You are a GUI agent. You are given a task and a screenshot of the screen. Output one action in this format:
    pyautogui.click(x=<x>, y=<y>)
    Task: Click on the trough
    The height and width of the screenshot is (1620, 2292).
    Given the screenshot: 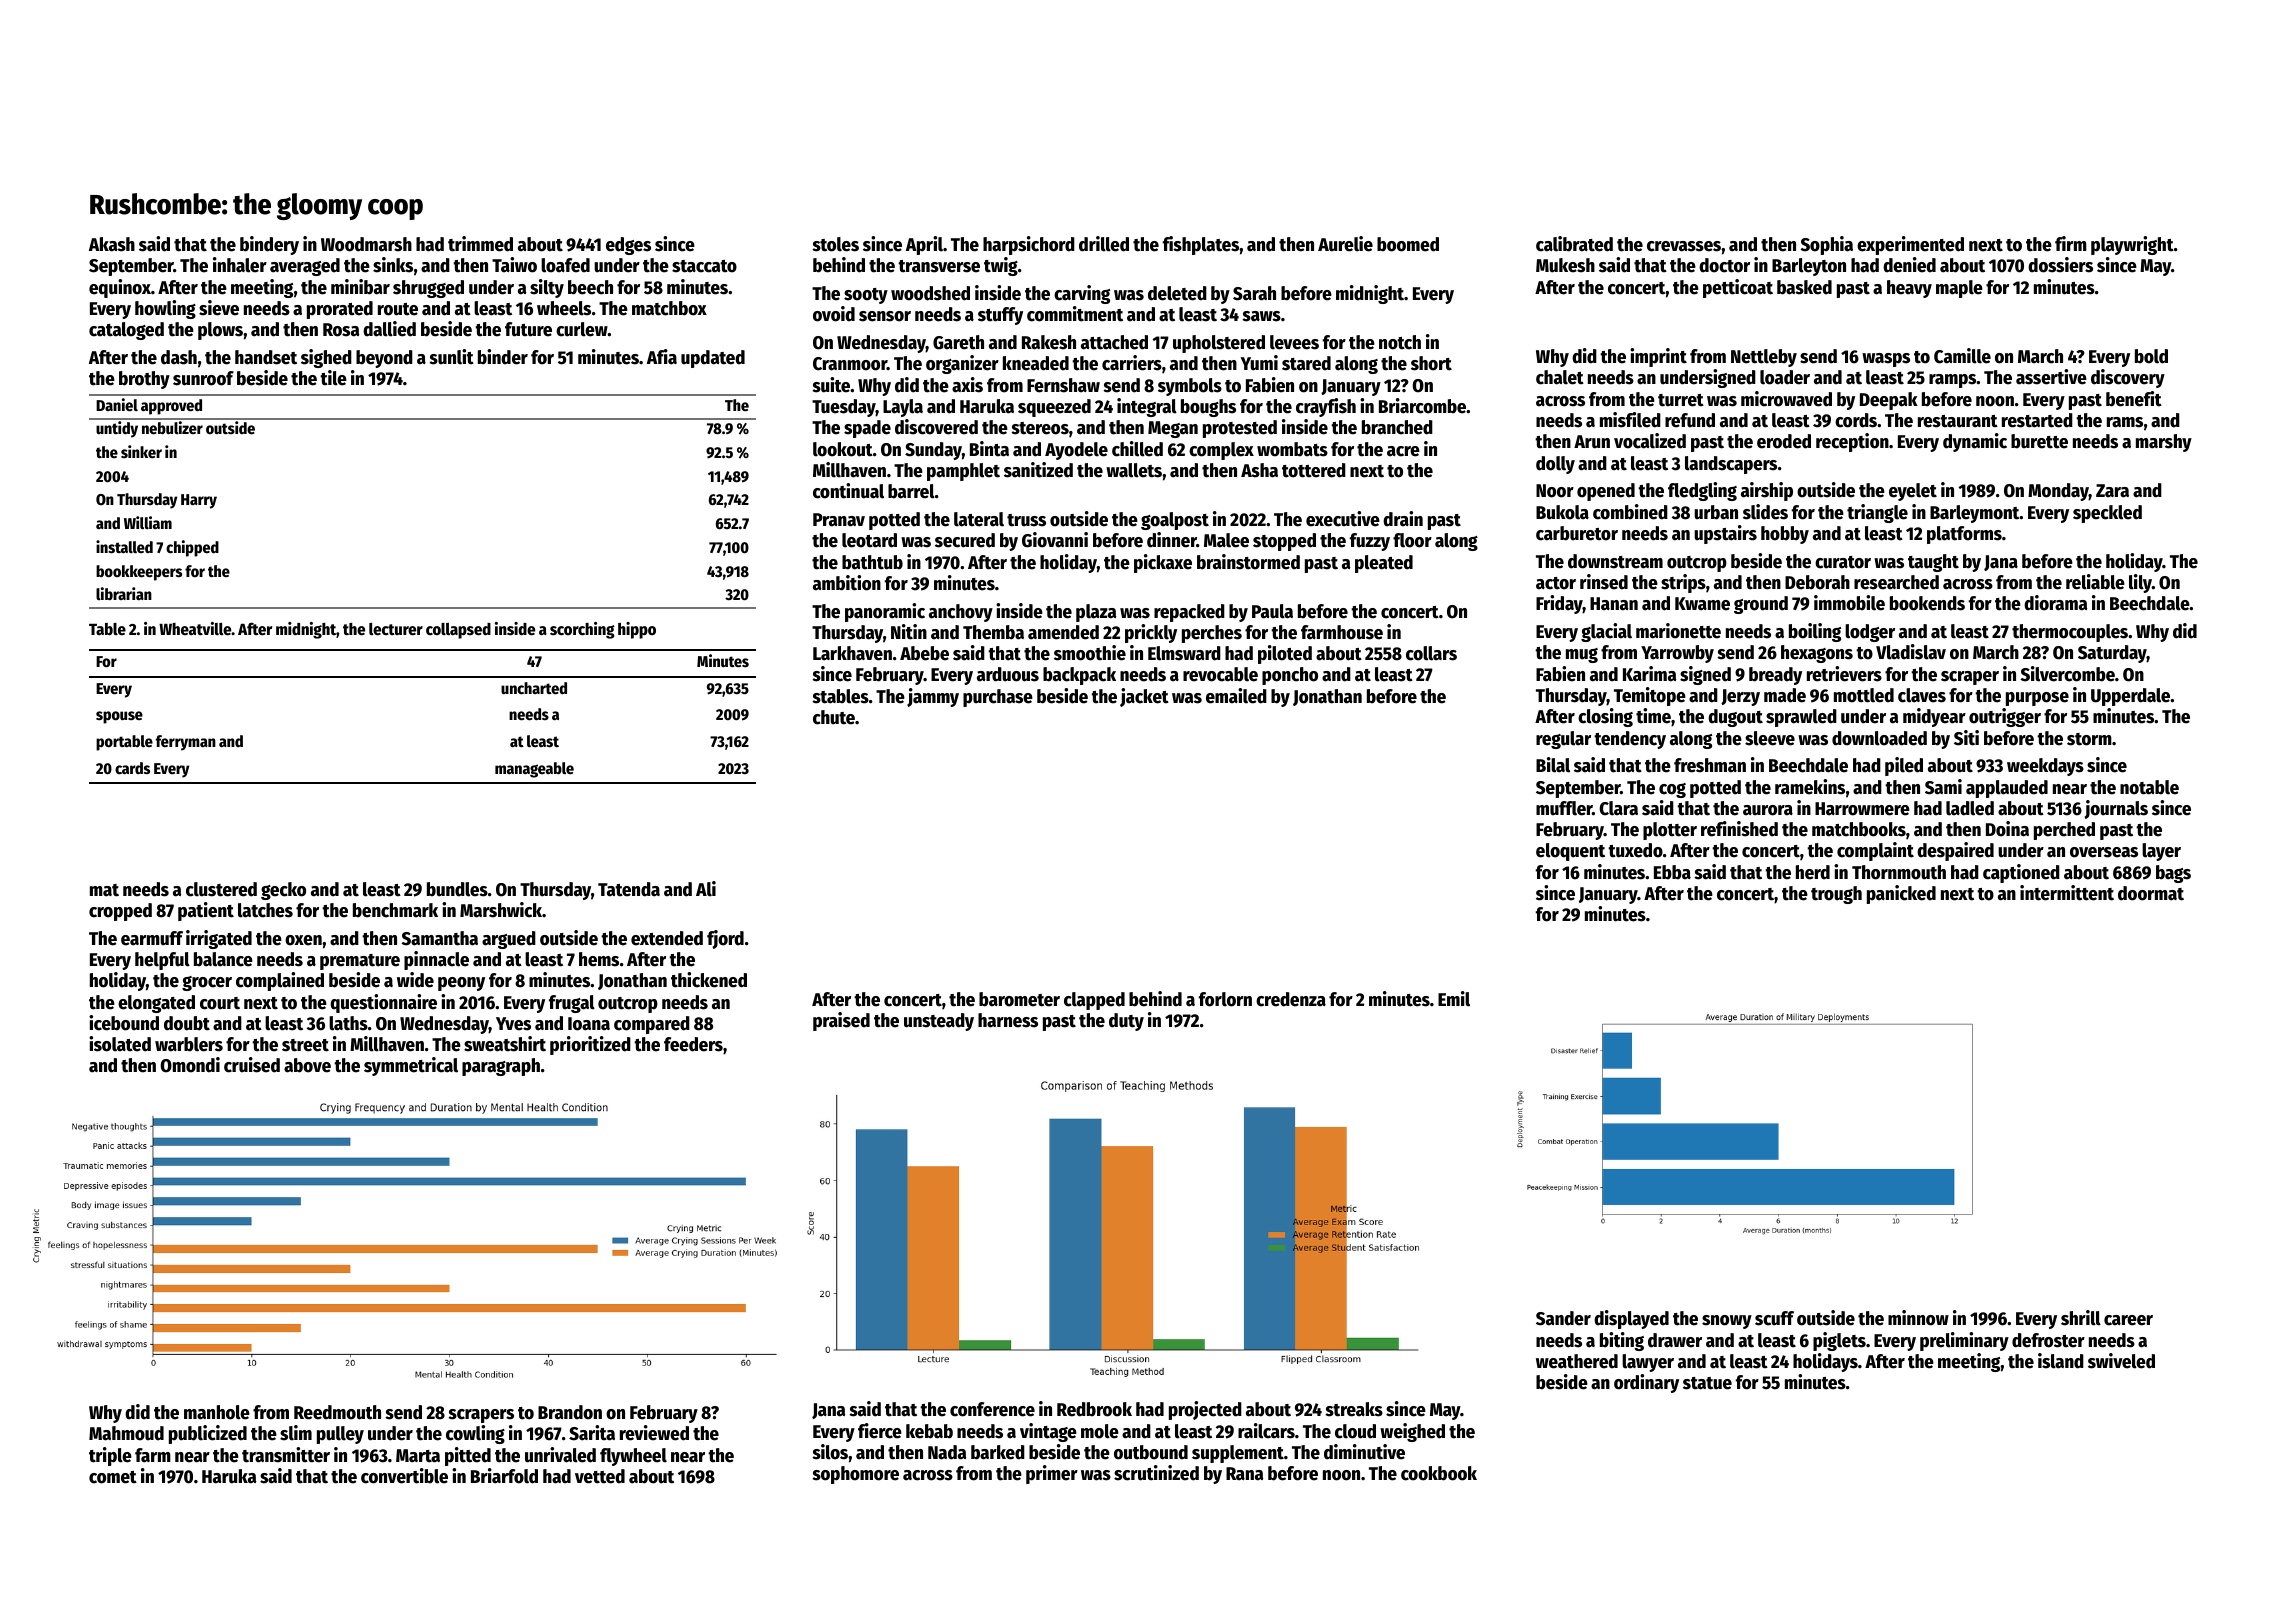 What is the action you would take?
    pyautogui.click(x=1836, y=895)
